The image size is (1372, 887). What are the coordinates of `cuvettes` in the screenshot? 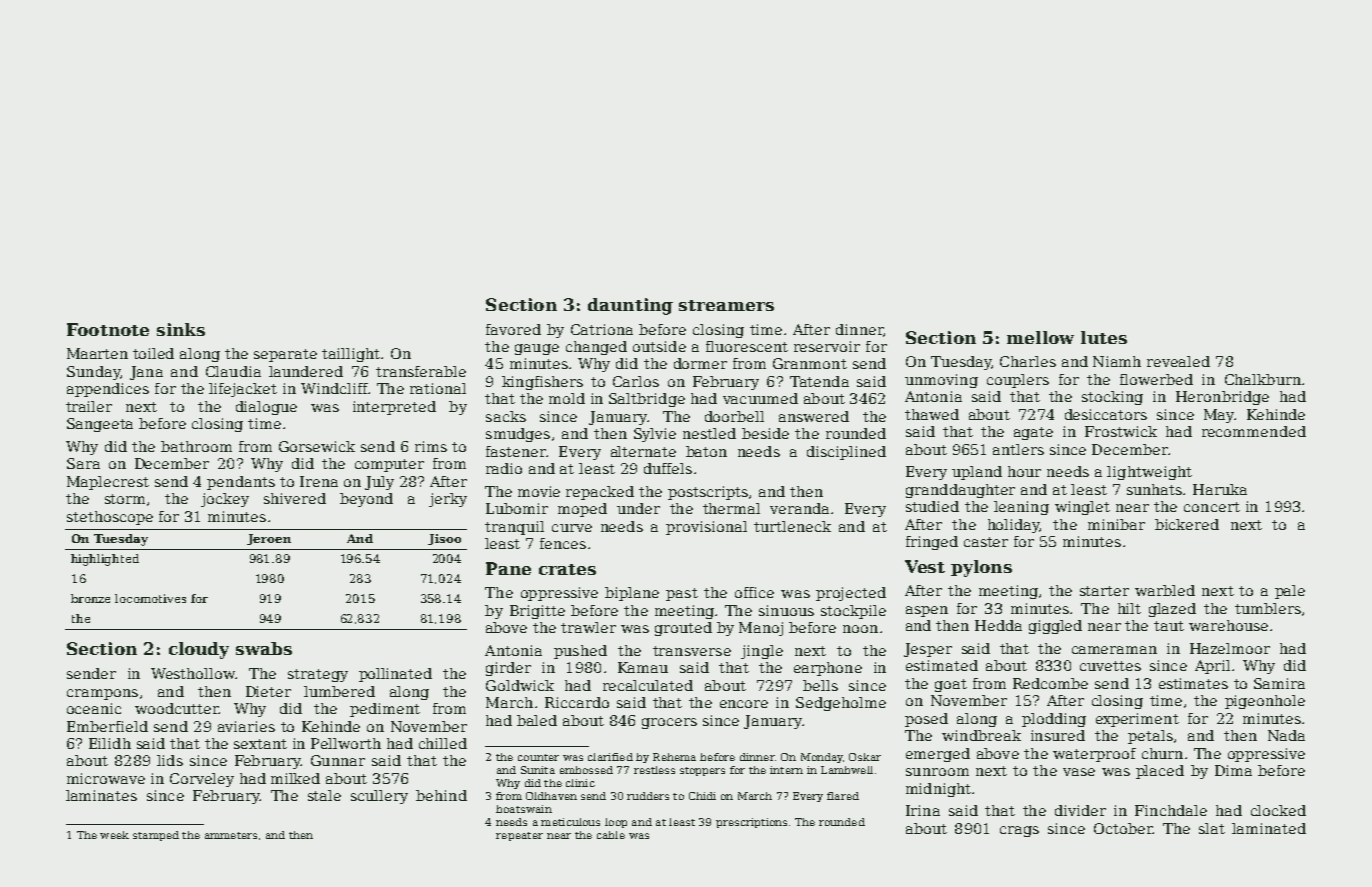 It's located at (1110, 666).
